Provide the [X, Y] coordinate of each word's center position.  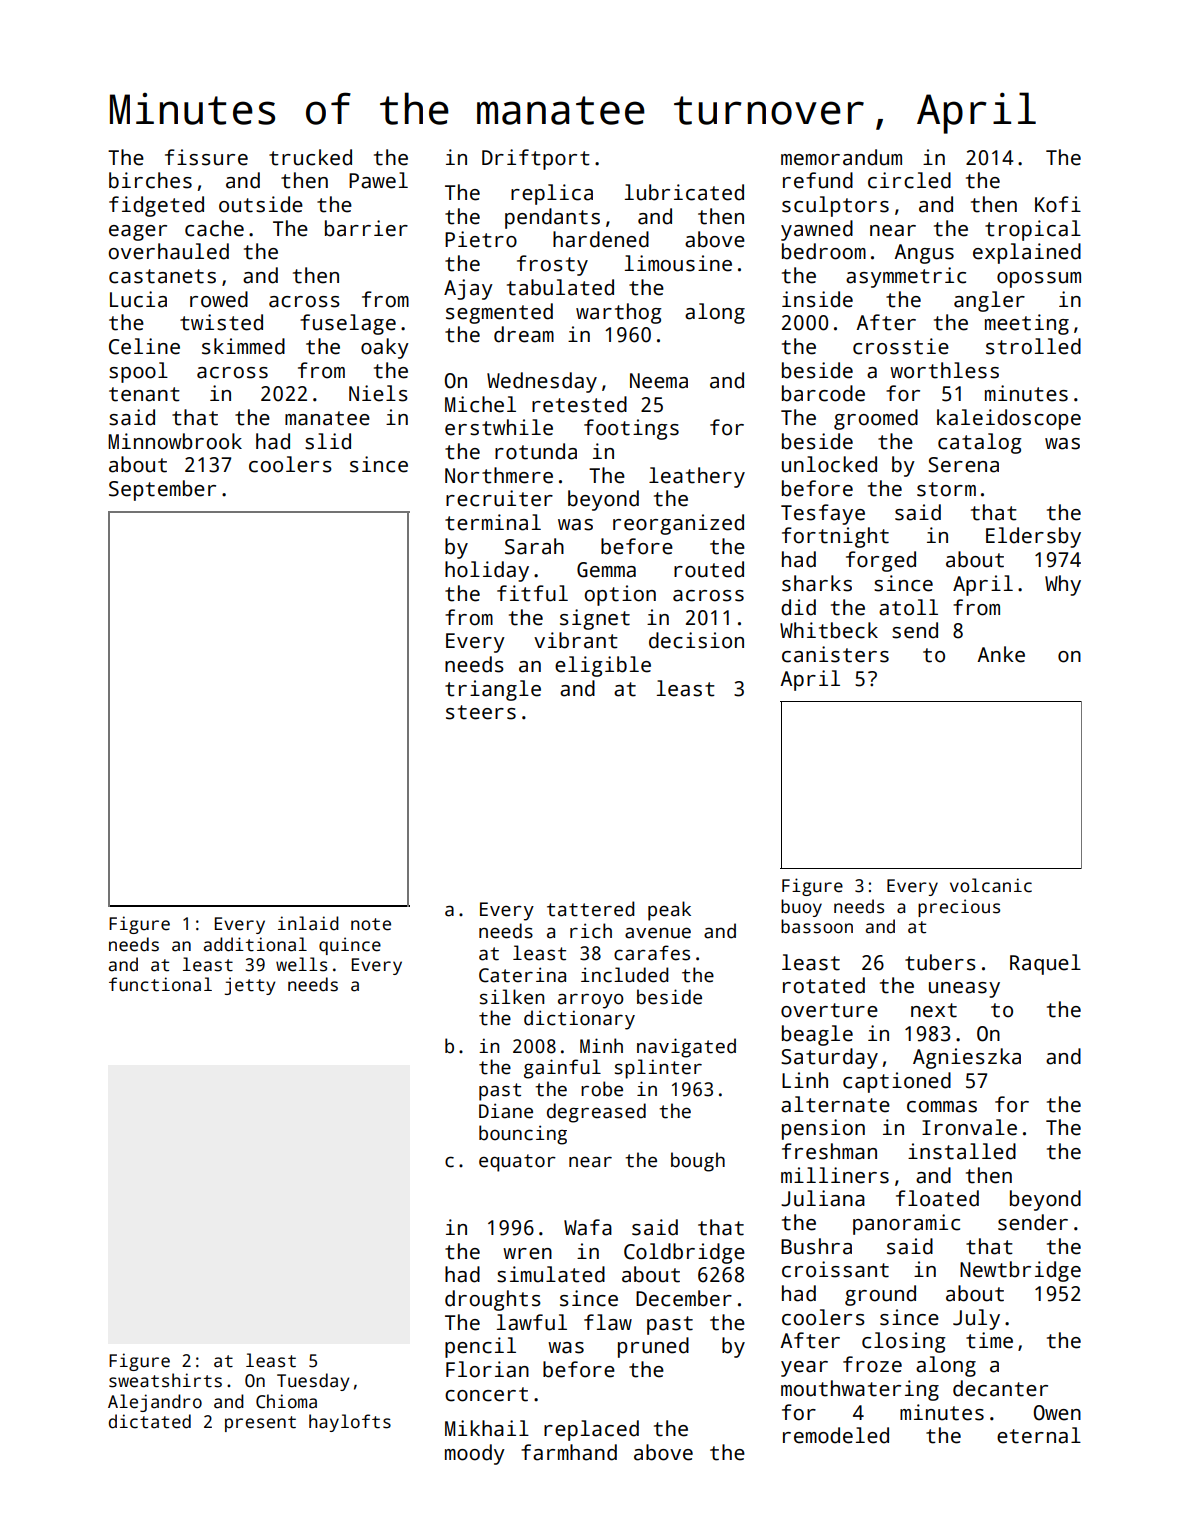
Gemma [606, 570]
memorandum [841, 157]
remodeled [836, 1435]
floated [937, 1198]
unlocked [829, 464]
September [162, 490]
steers [481, 712]
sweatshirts [165, 1380]
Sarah [534, 546]
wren [527, 1254]
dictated [150, 1421]
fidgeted [156, 206]
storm [946, 489]
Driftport [536, 159]
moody [475, 1454]
